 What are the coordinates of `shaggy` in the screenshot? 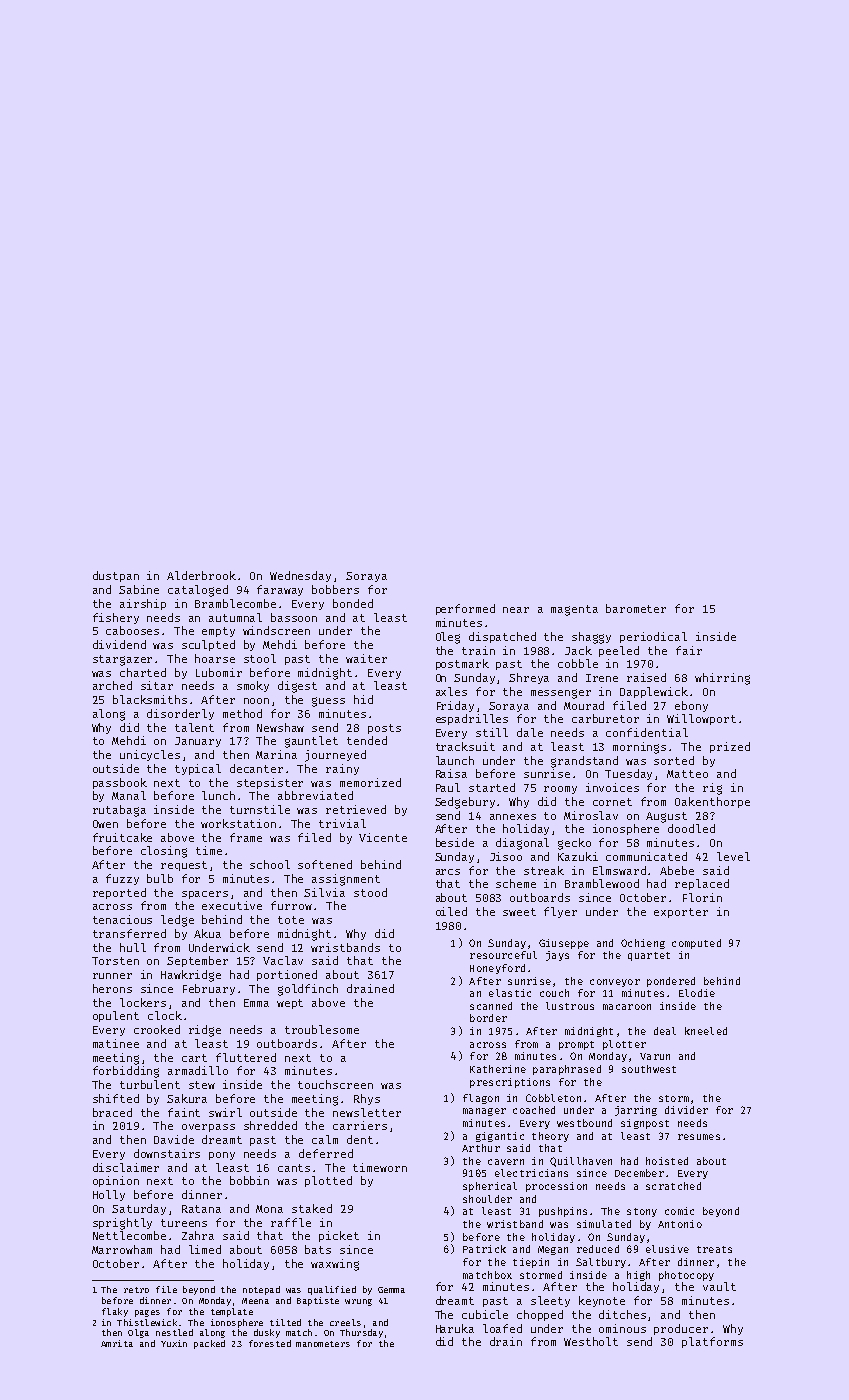 It's located at (591, 638).
